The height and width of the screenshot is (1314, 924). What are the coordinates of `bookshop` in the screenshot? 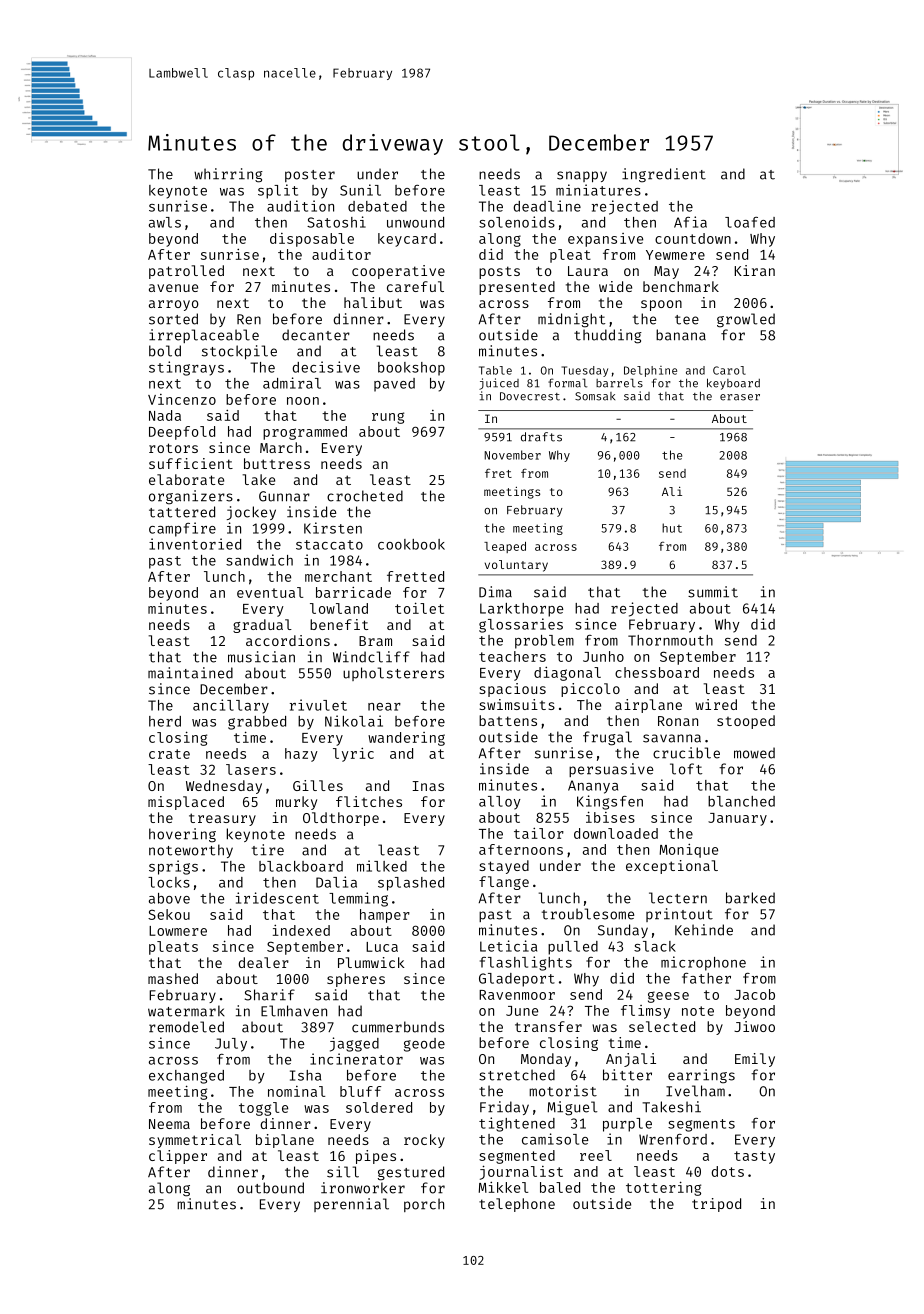 It's located at (411, 369).
